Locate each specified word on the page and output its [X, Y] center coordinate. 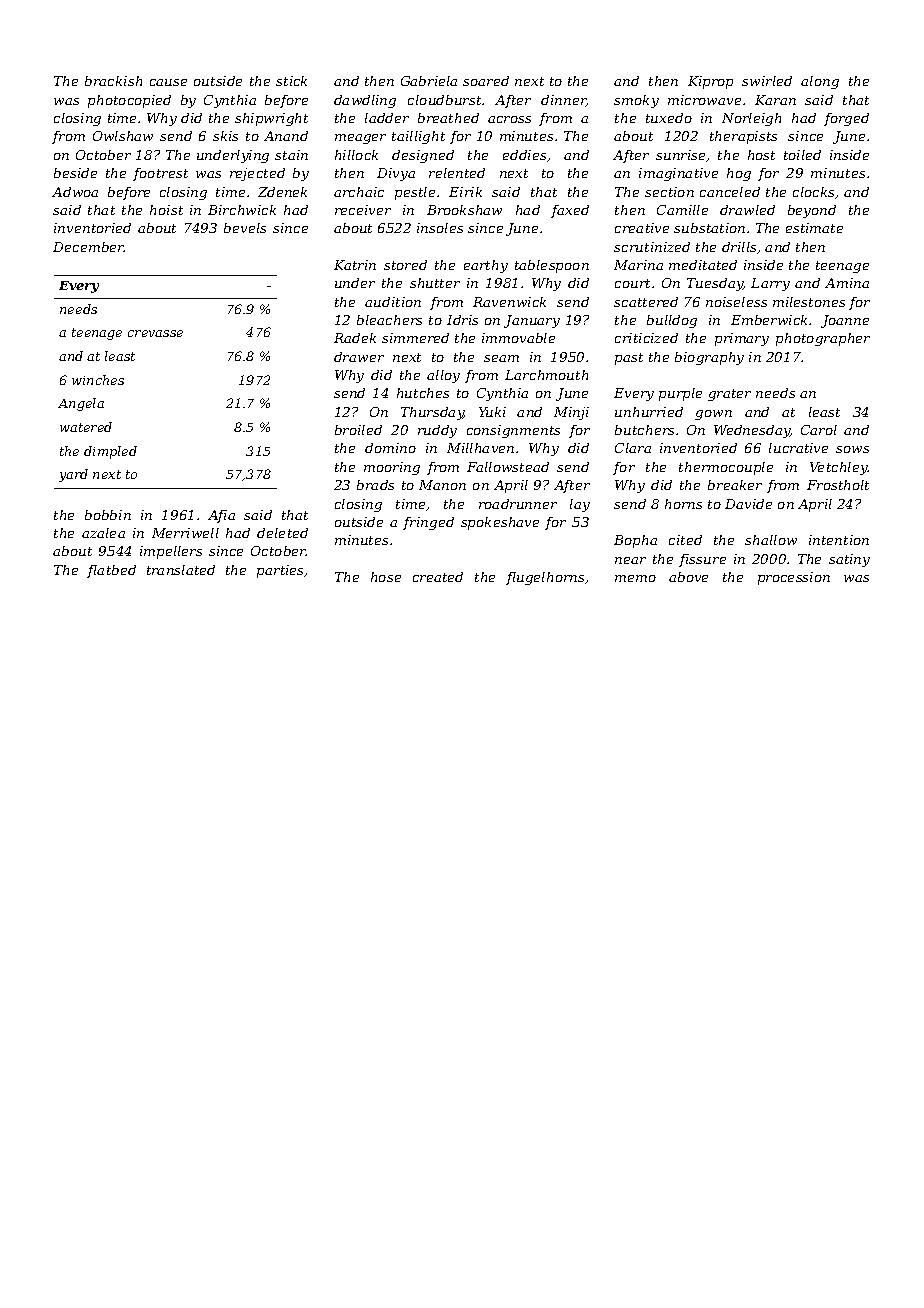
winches [98, 380]
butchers [644, 430]
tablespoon [552, 266]
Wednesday [752, 431]
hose [386, 577]
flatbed [111, 571]
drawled [747, 210]
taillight [418, 137]
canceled [730, 192]
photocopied [129, 101]
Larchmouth [546, 375]
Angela [81, 404]
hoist [166, 210]
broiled [358, 430]
